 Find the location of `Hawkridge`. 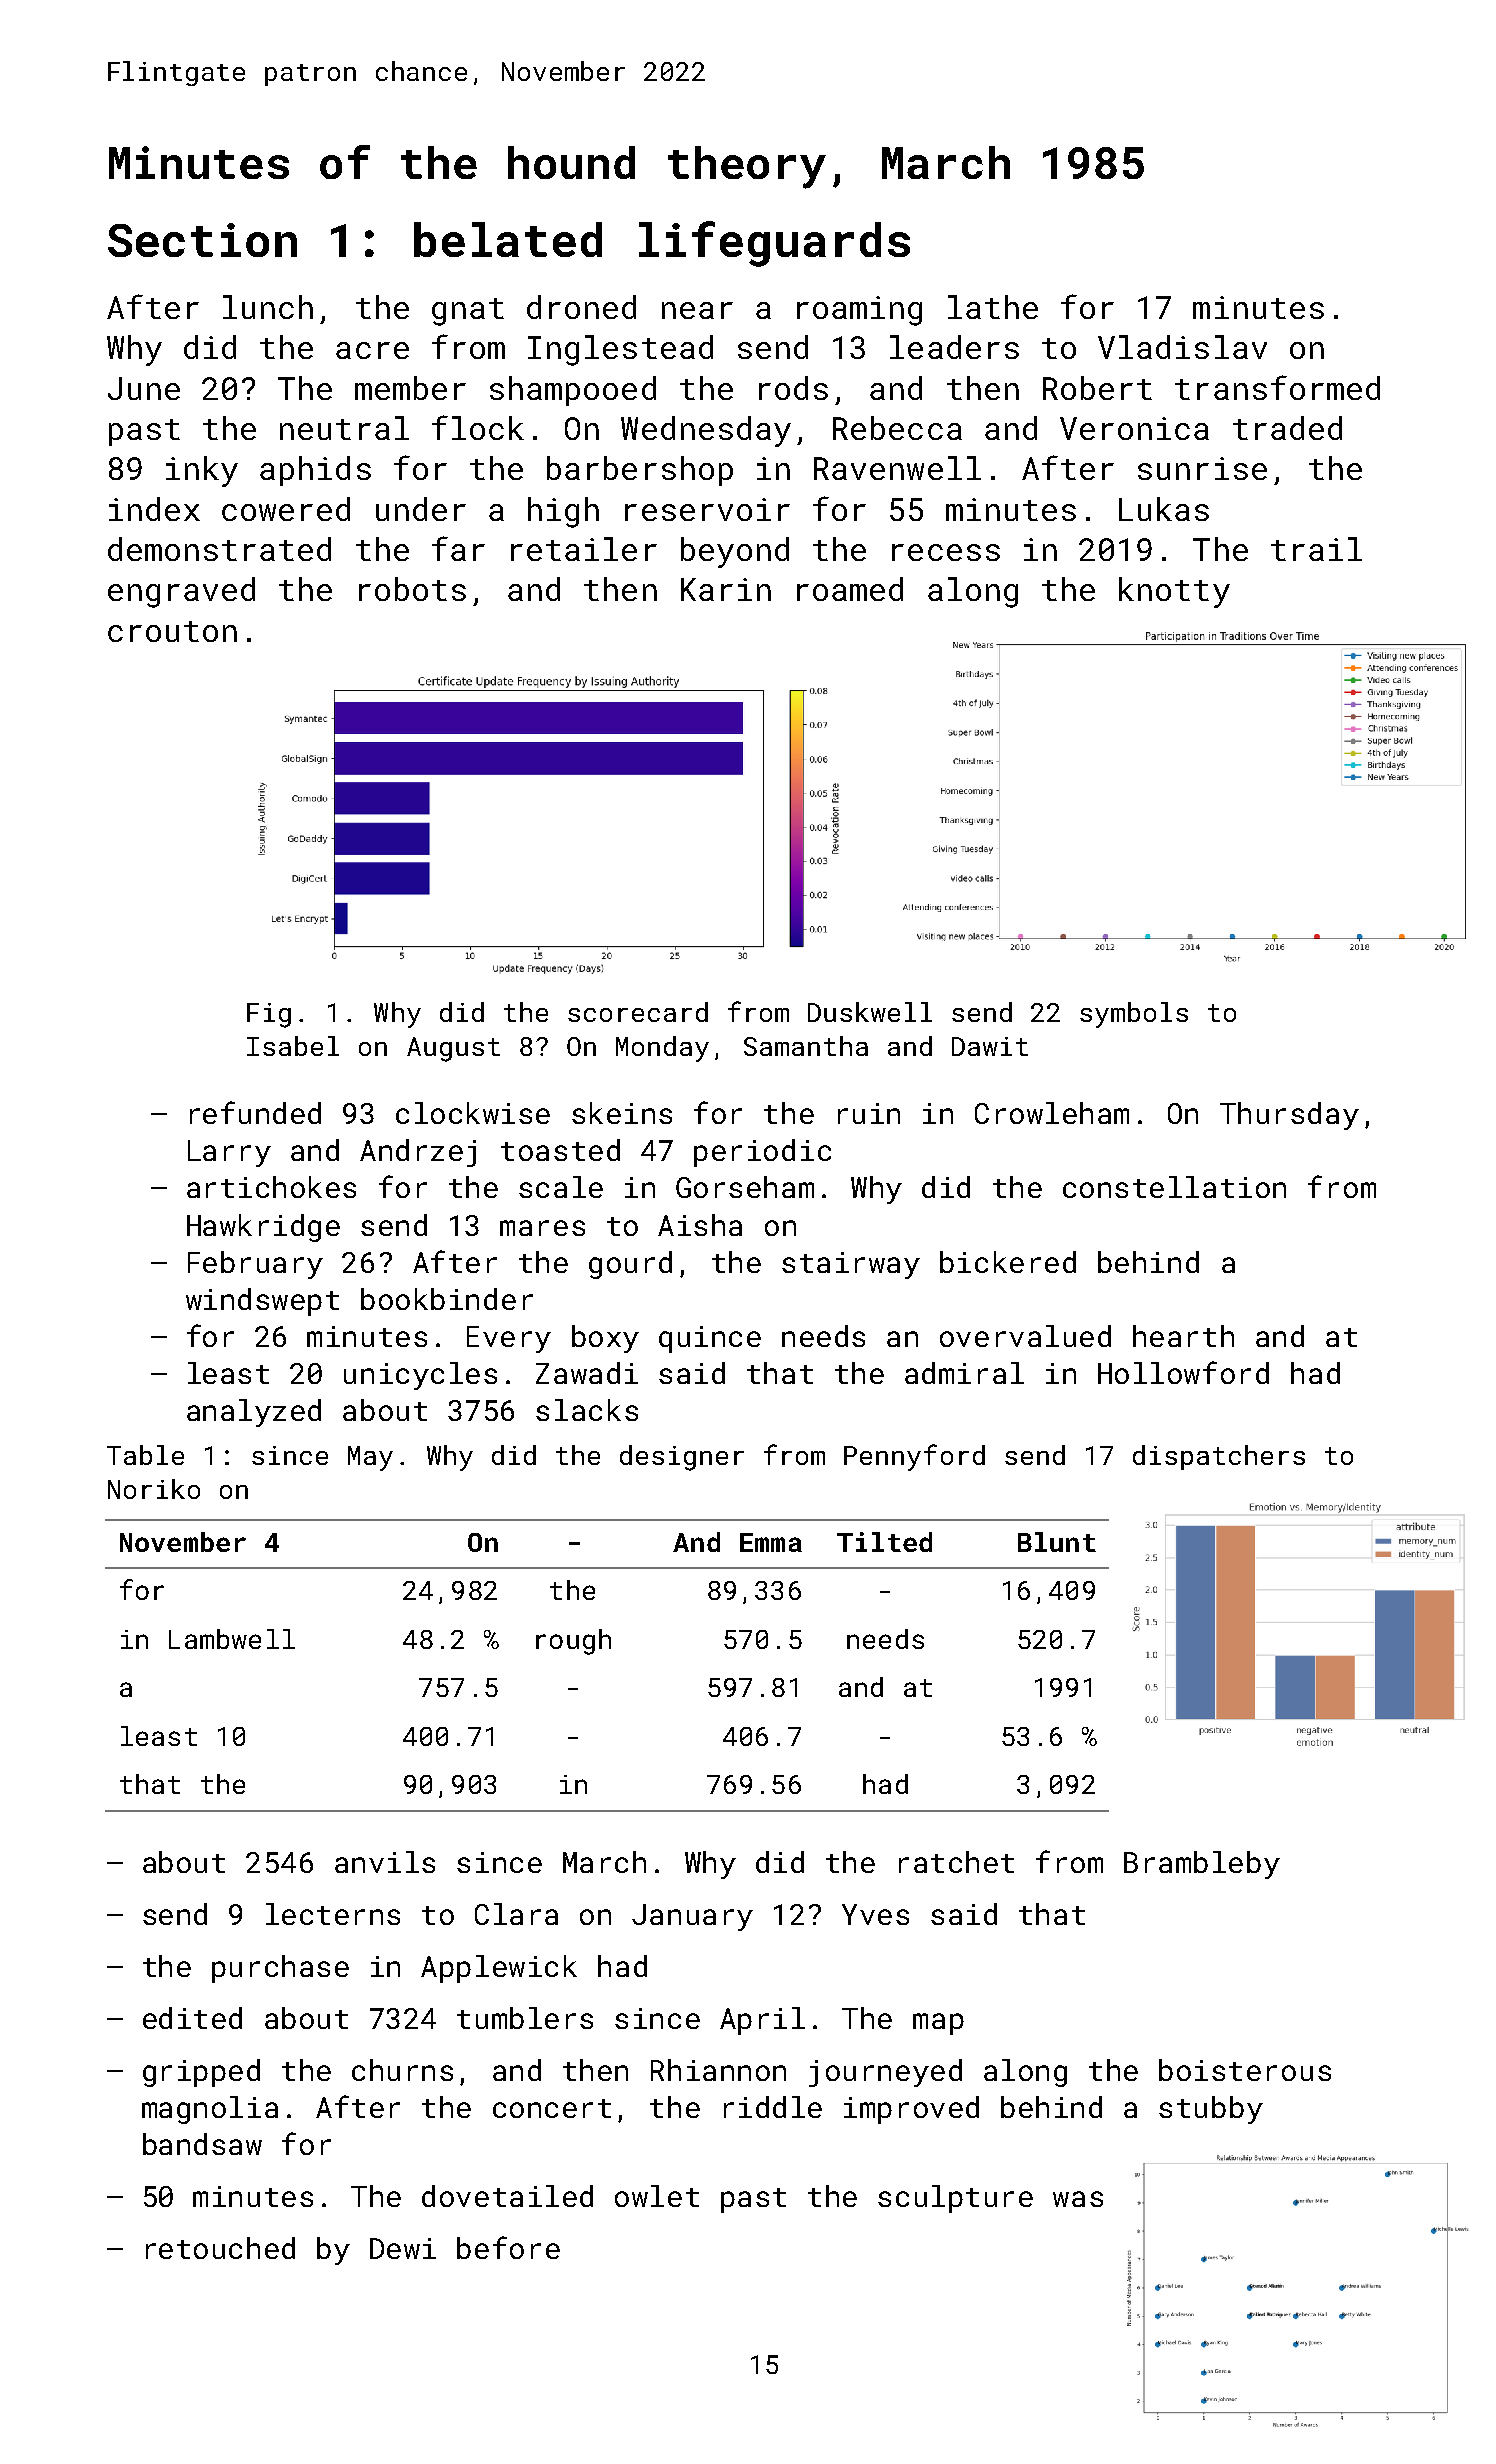

Hawkridge is located at coordinates (263, 1228).
